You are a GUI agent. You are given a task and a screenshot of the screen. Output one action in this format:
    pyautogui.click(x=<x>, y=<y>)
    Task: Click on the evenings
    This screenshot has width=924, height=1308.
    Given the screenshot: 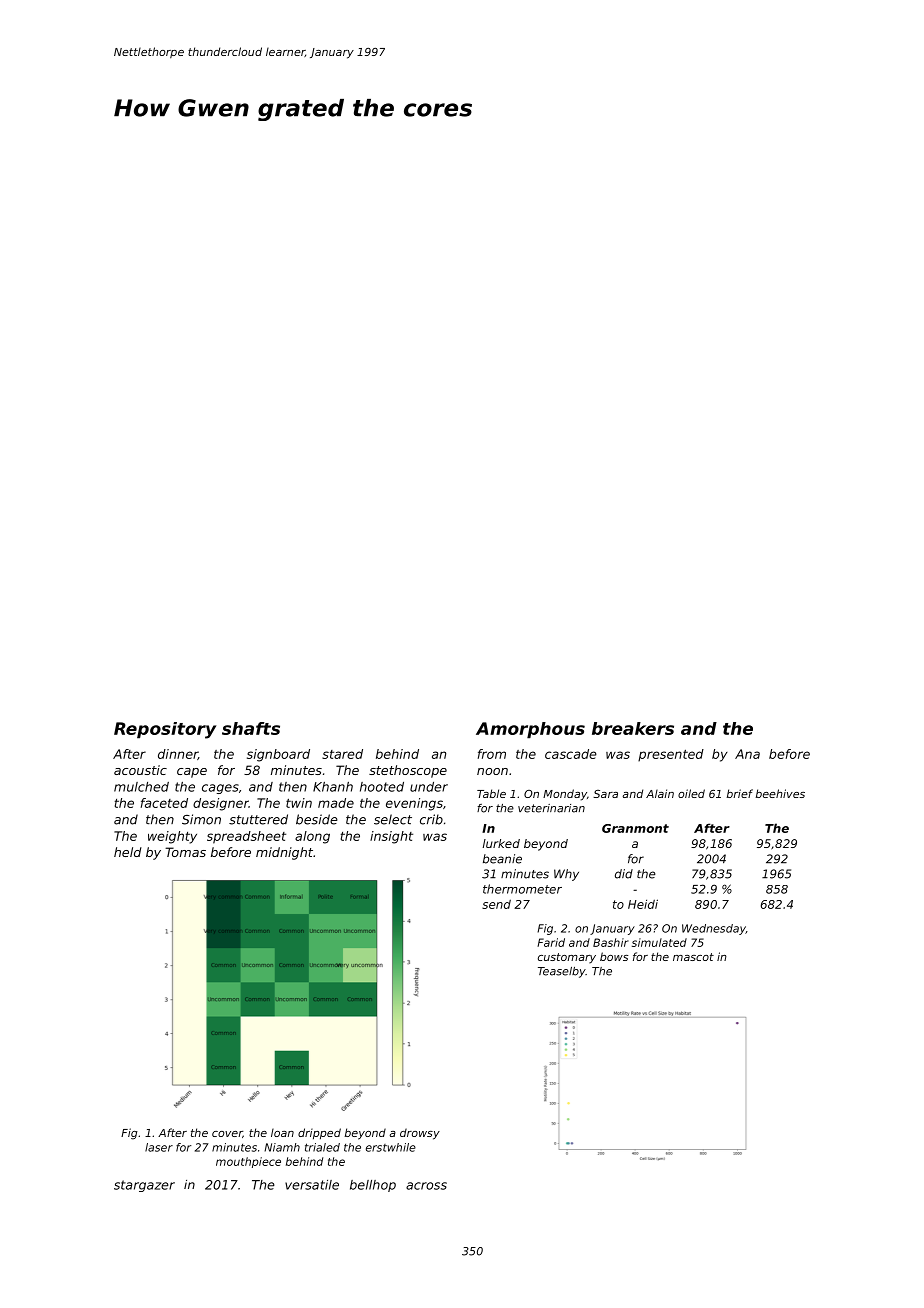 What is the action you would take?
    pyautogui.click(x=414, y=804)
